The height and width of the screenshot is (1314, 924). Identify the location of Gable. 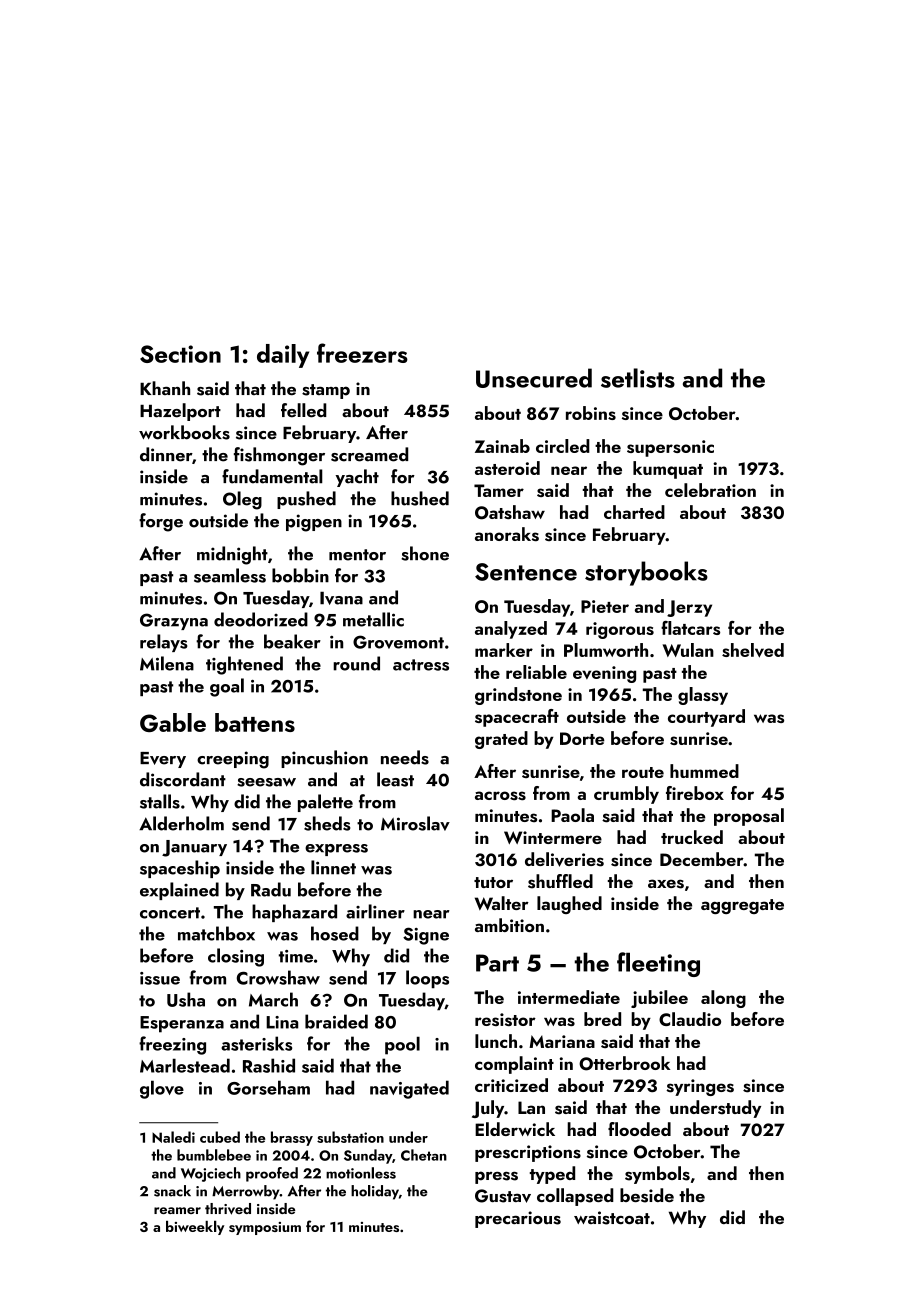
(173, 722).
